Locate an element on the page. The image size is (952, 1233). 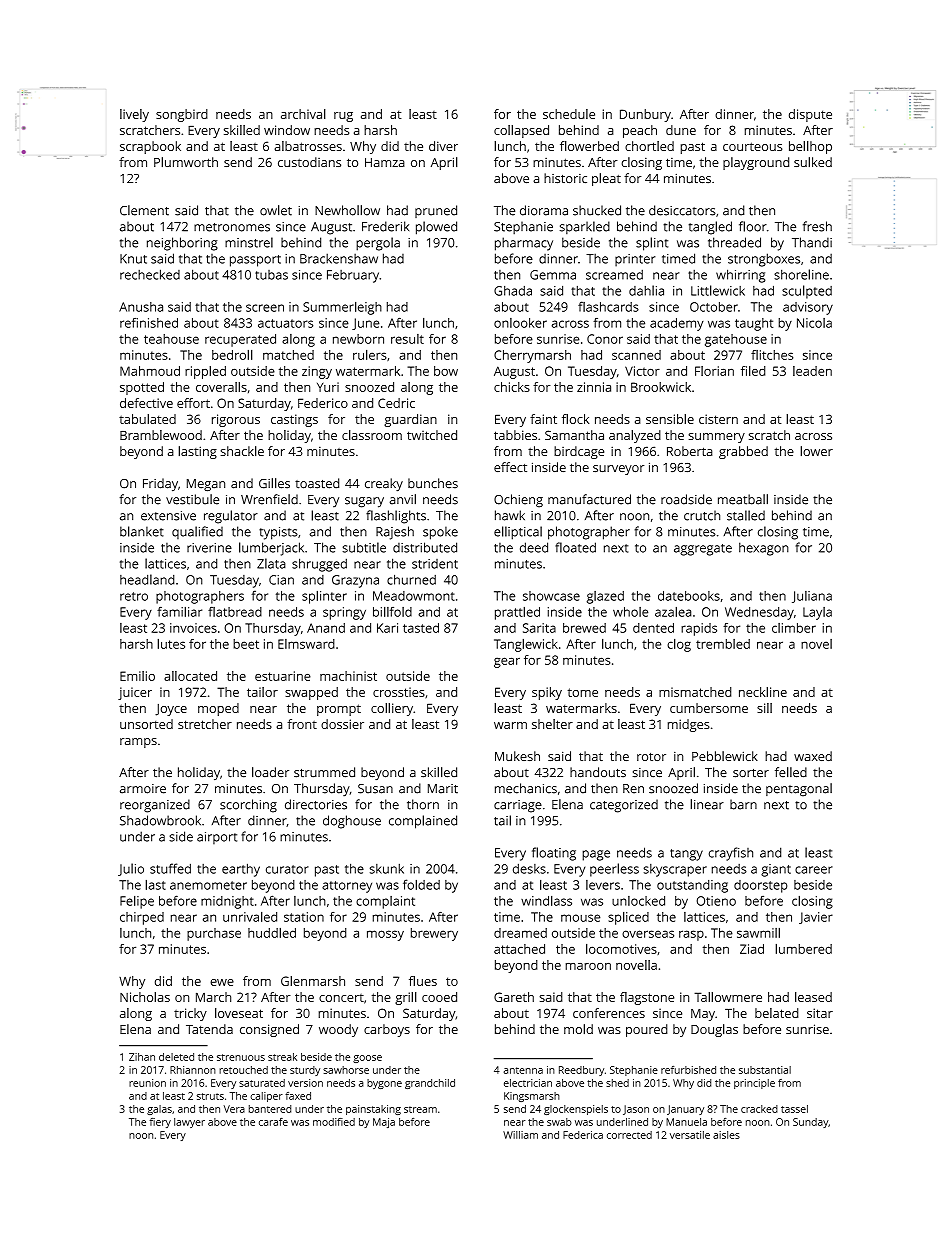
leaden is located at coordinates (812, 371).
